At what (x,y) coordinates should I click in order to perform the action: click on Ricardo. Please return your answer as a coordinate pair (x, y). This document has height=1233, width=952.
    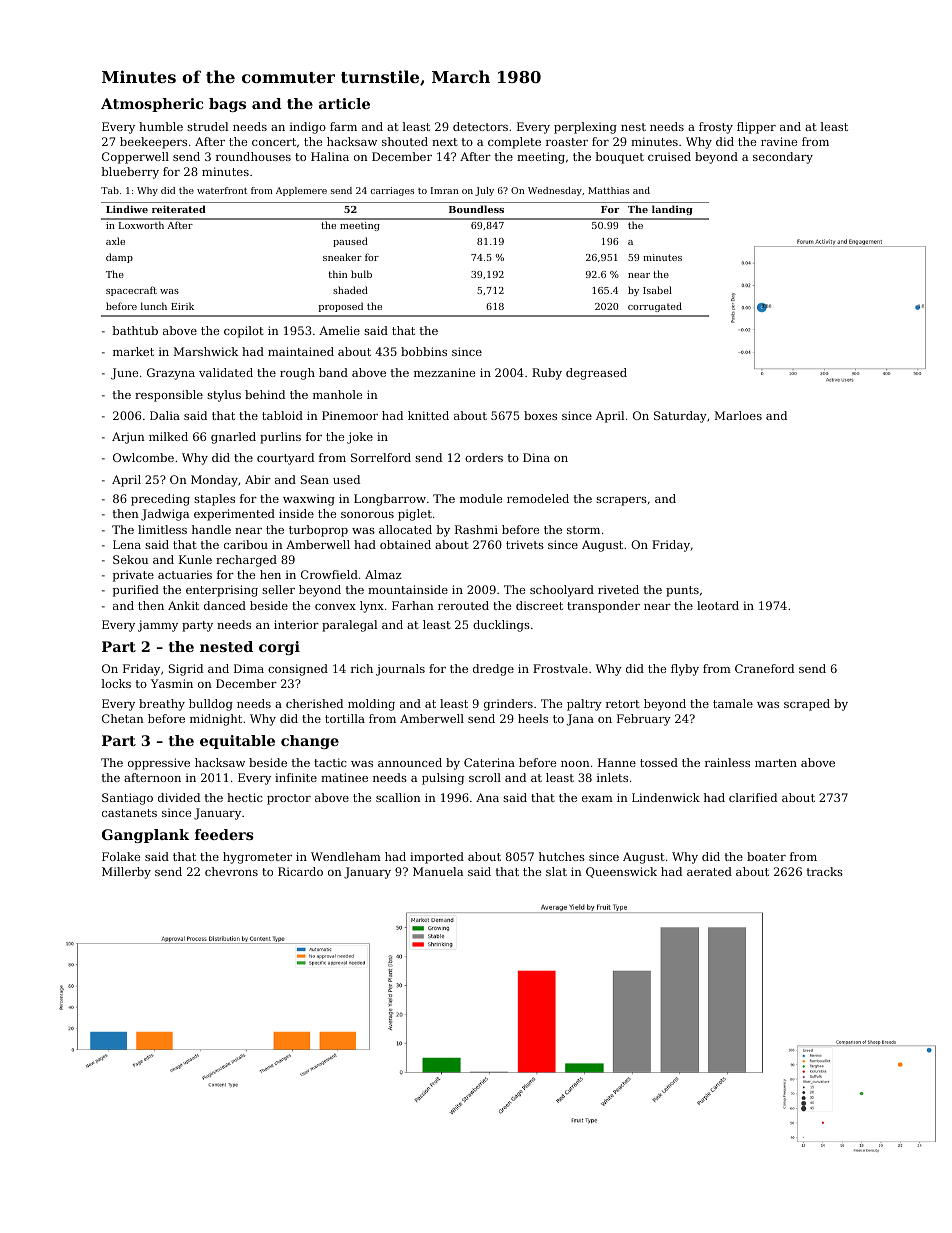
    Looking at the image, I should click on (300, 871).
